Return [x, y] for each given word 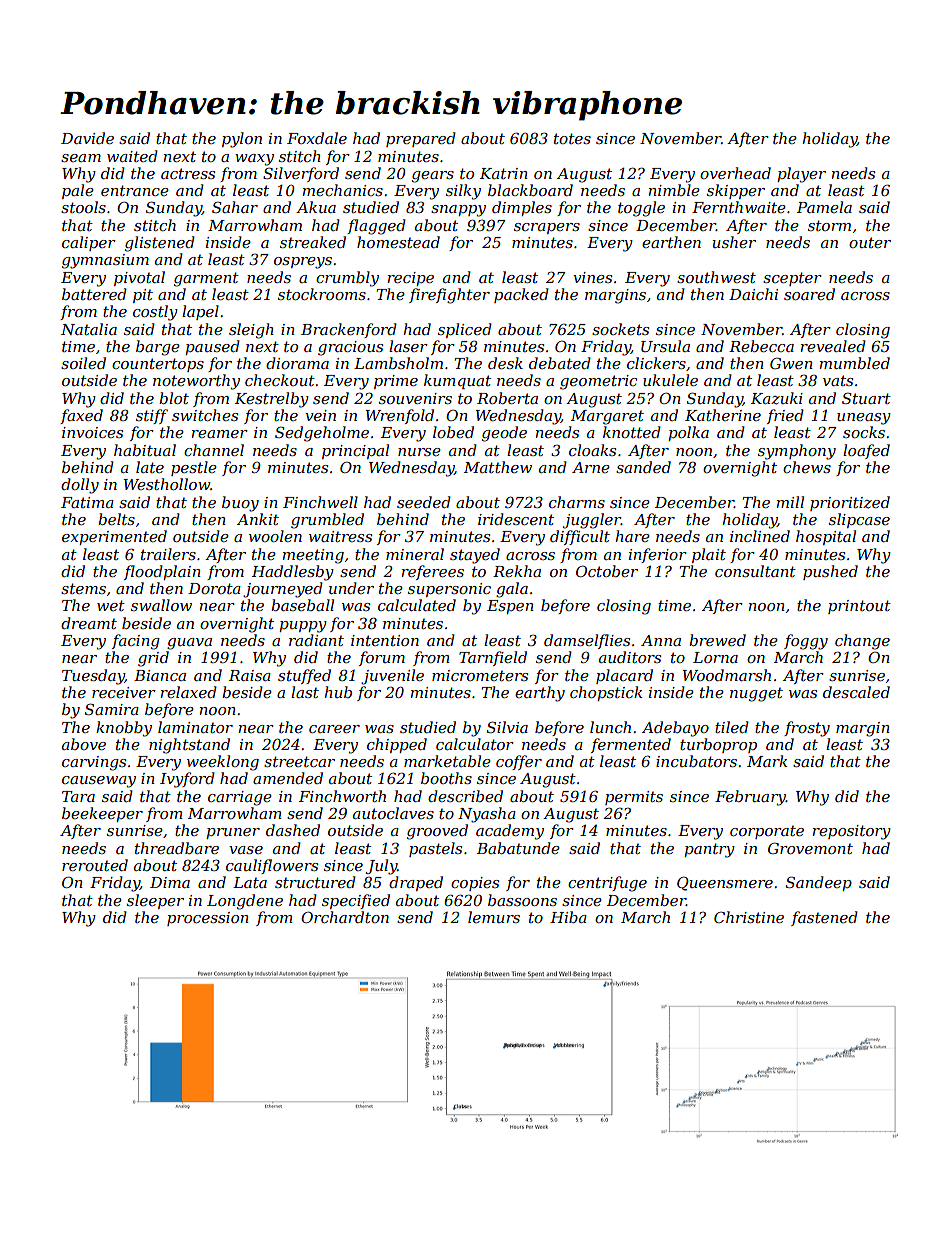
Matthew [498, 467]
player [801, 175]
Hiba [568, 917]
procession [208, 919]
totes [572, 138]
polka [688, 433]
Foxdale [317, 138]
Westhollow [167, 484]
